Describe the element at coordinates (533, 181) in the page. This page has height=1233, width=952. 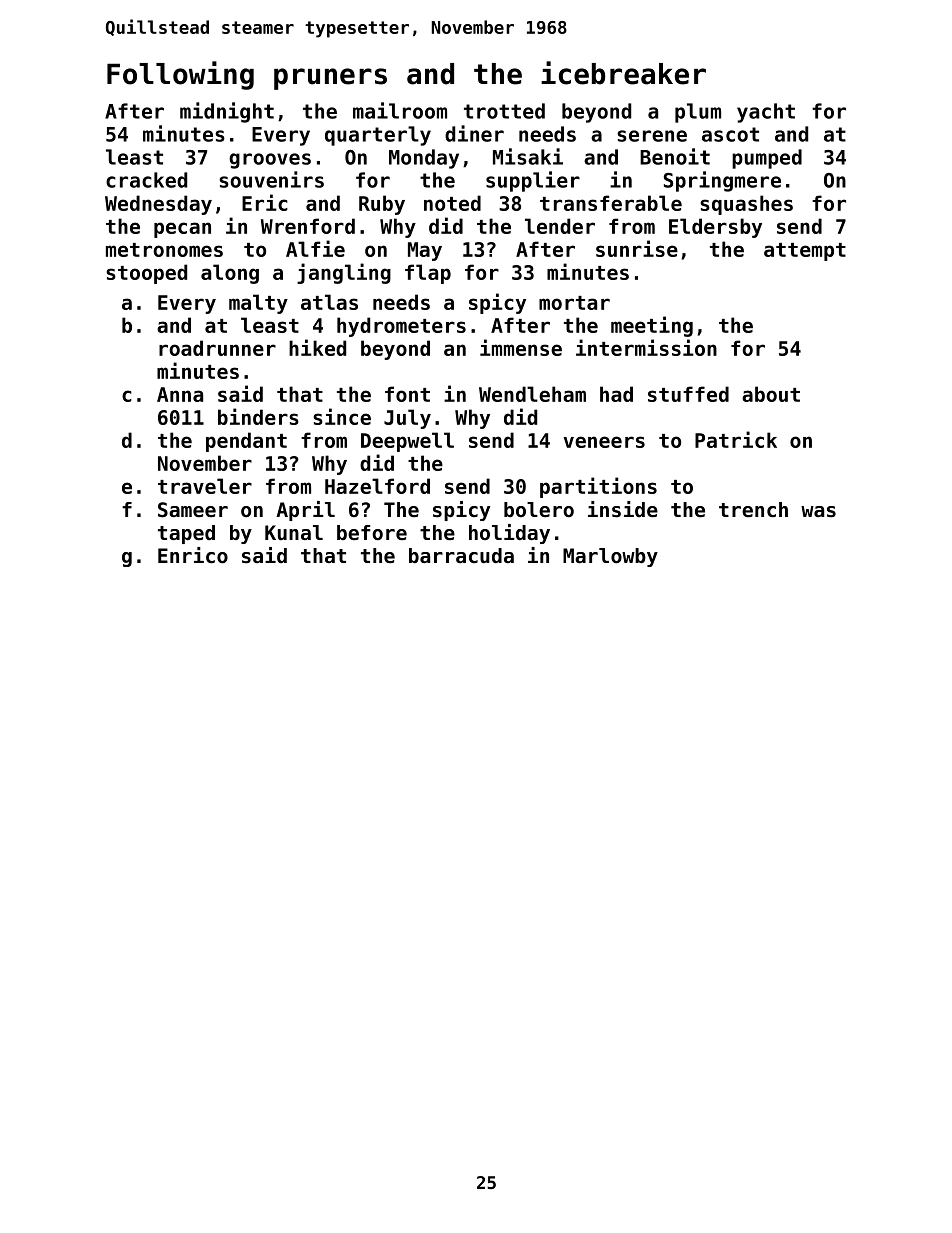
I see `supplier` at that location.
